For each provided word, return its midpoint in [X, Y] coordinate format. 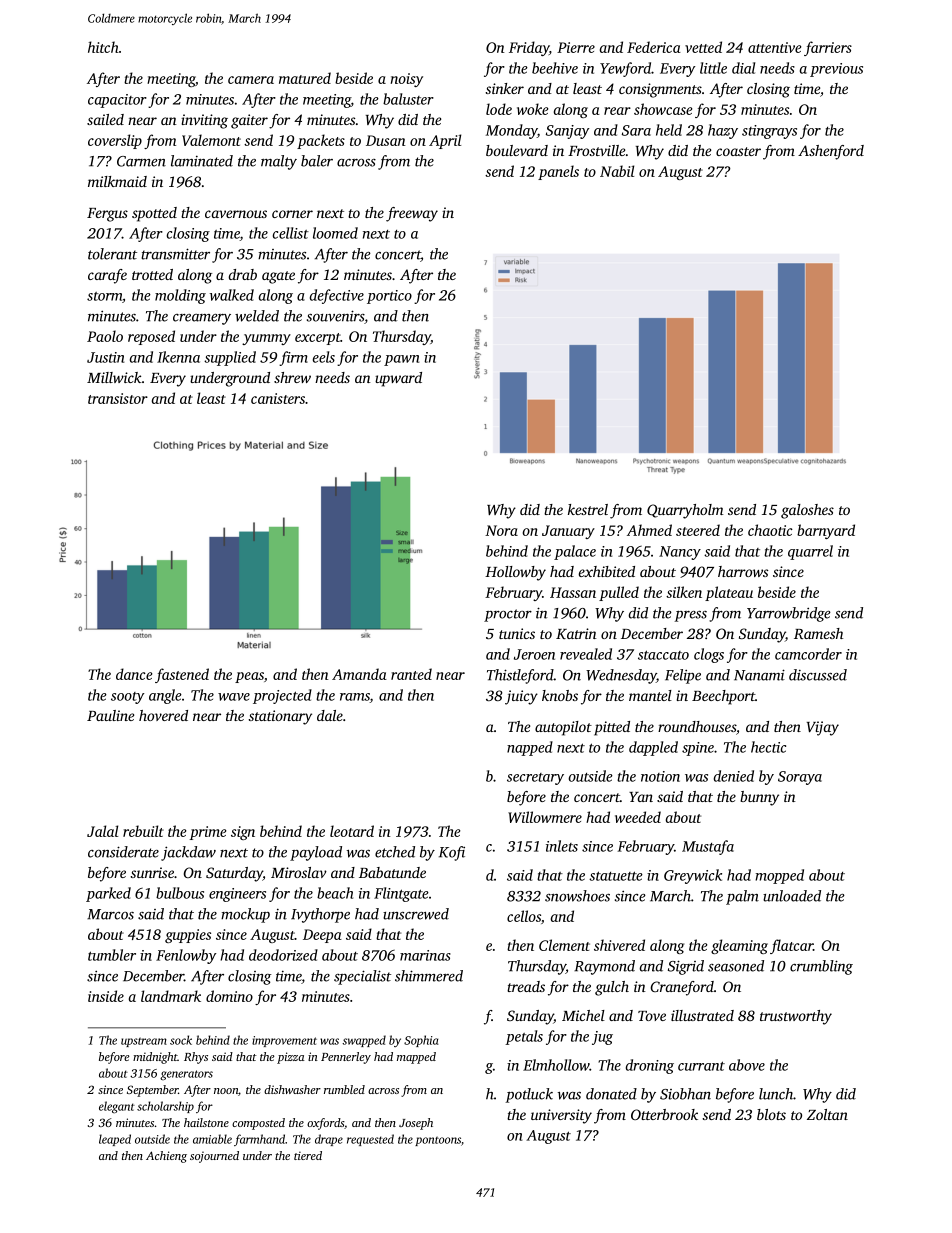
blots [771, 1114]
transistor [118, 398]
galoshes [807, 511]
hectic [768, 747]
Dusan [386, 140]
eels [324, 357]
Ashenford [831, 152]
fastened [182, 675]
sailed [105, 119]
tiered [308, 1155]
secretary [535, 779]
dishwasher [292, 1089]
